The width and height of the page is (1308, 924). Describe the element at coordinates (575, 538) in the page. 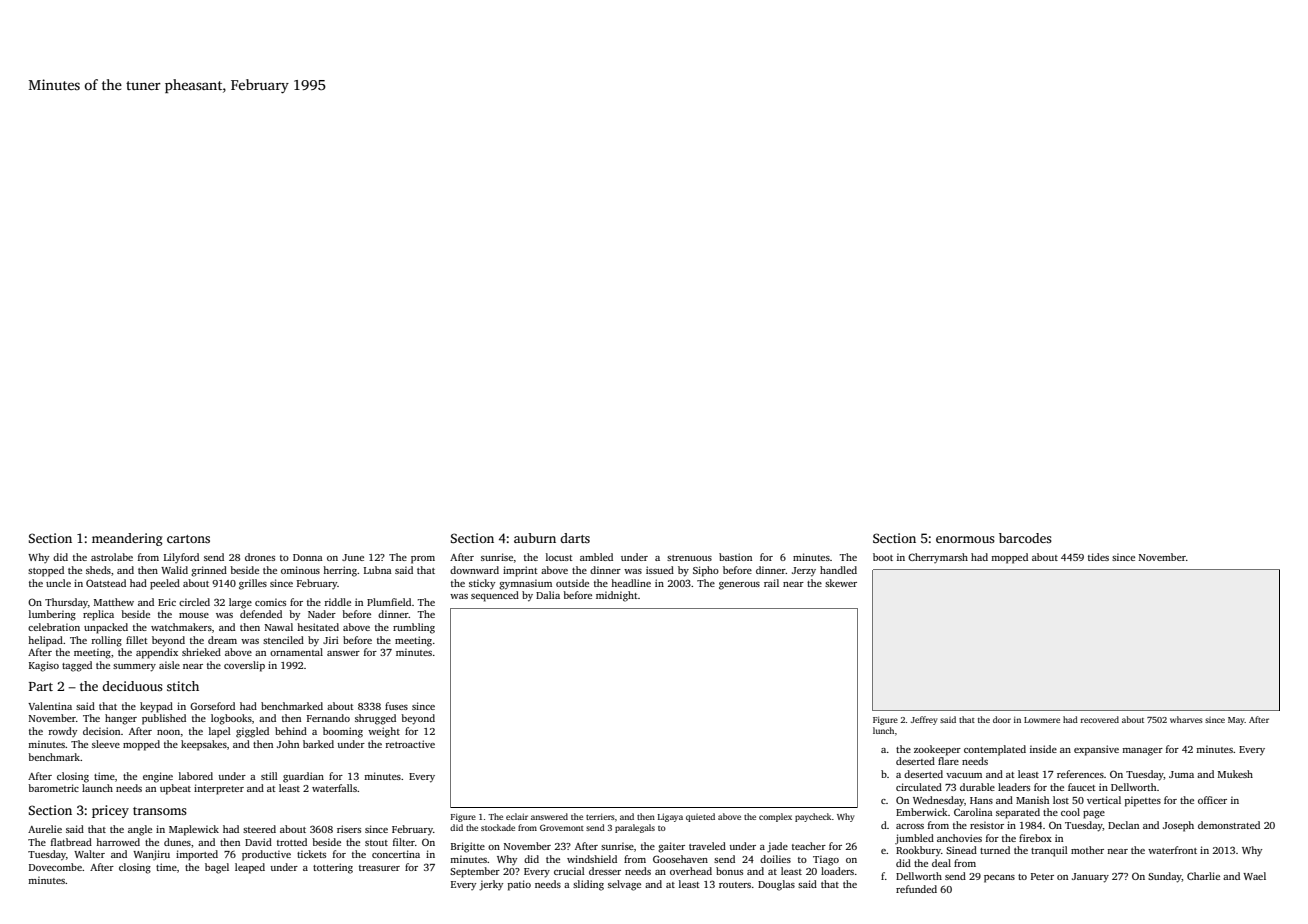

I see `darts` at that location.
